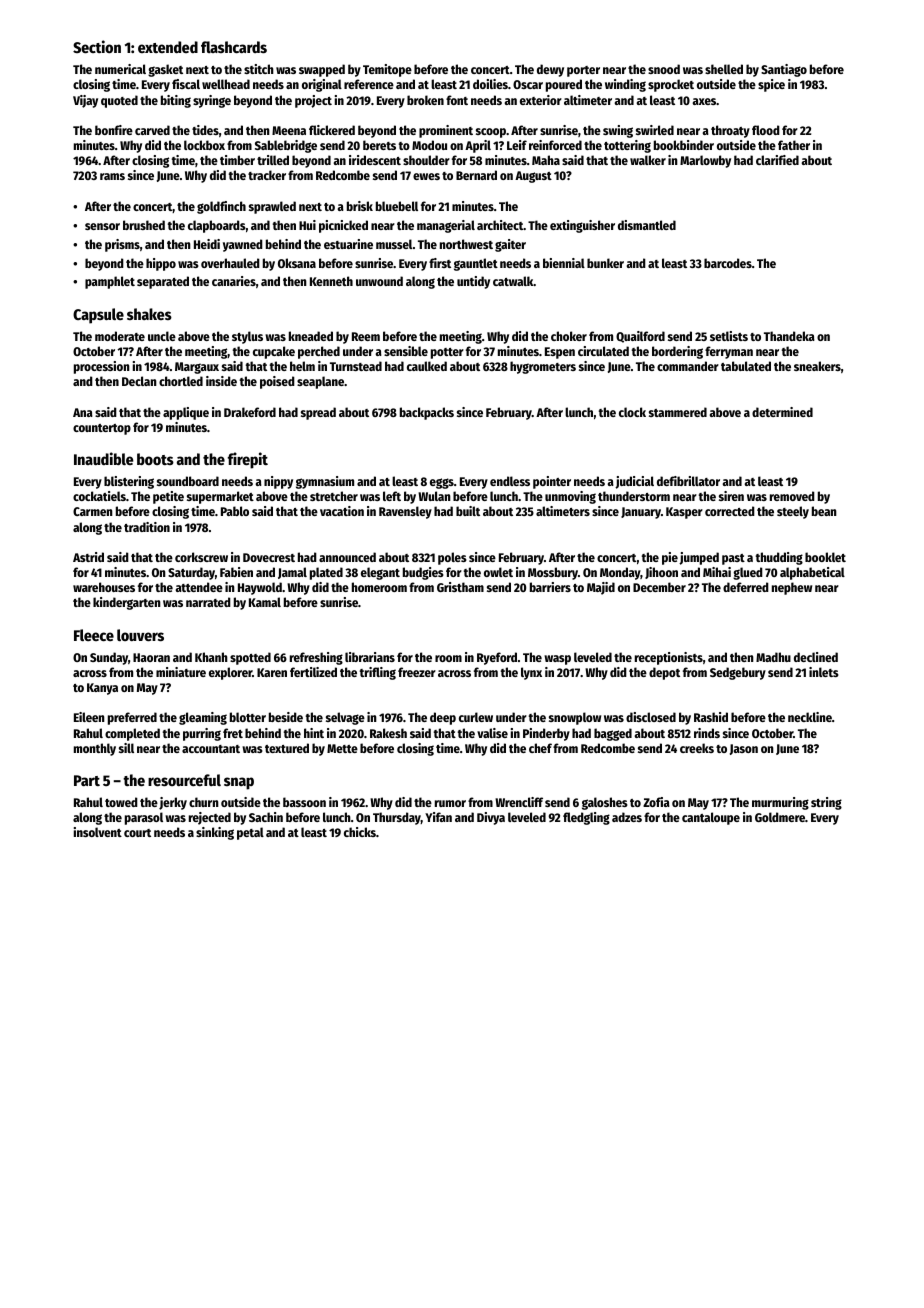 Image resolution: width=924 pixels, height=1308 pixels. What do you see at coordinates (387, 70) in the page?
I see `Temitope` at bounding box center [387, 70].
